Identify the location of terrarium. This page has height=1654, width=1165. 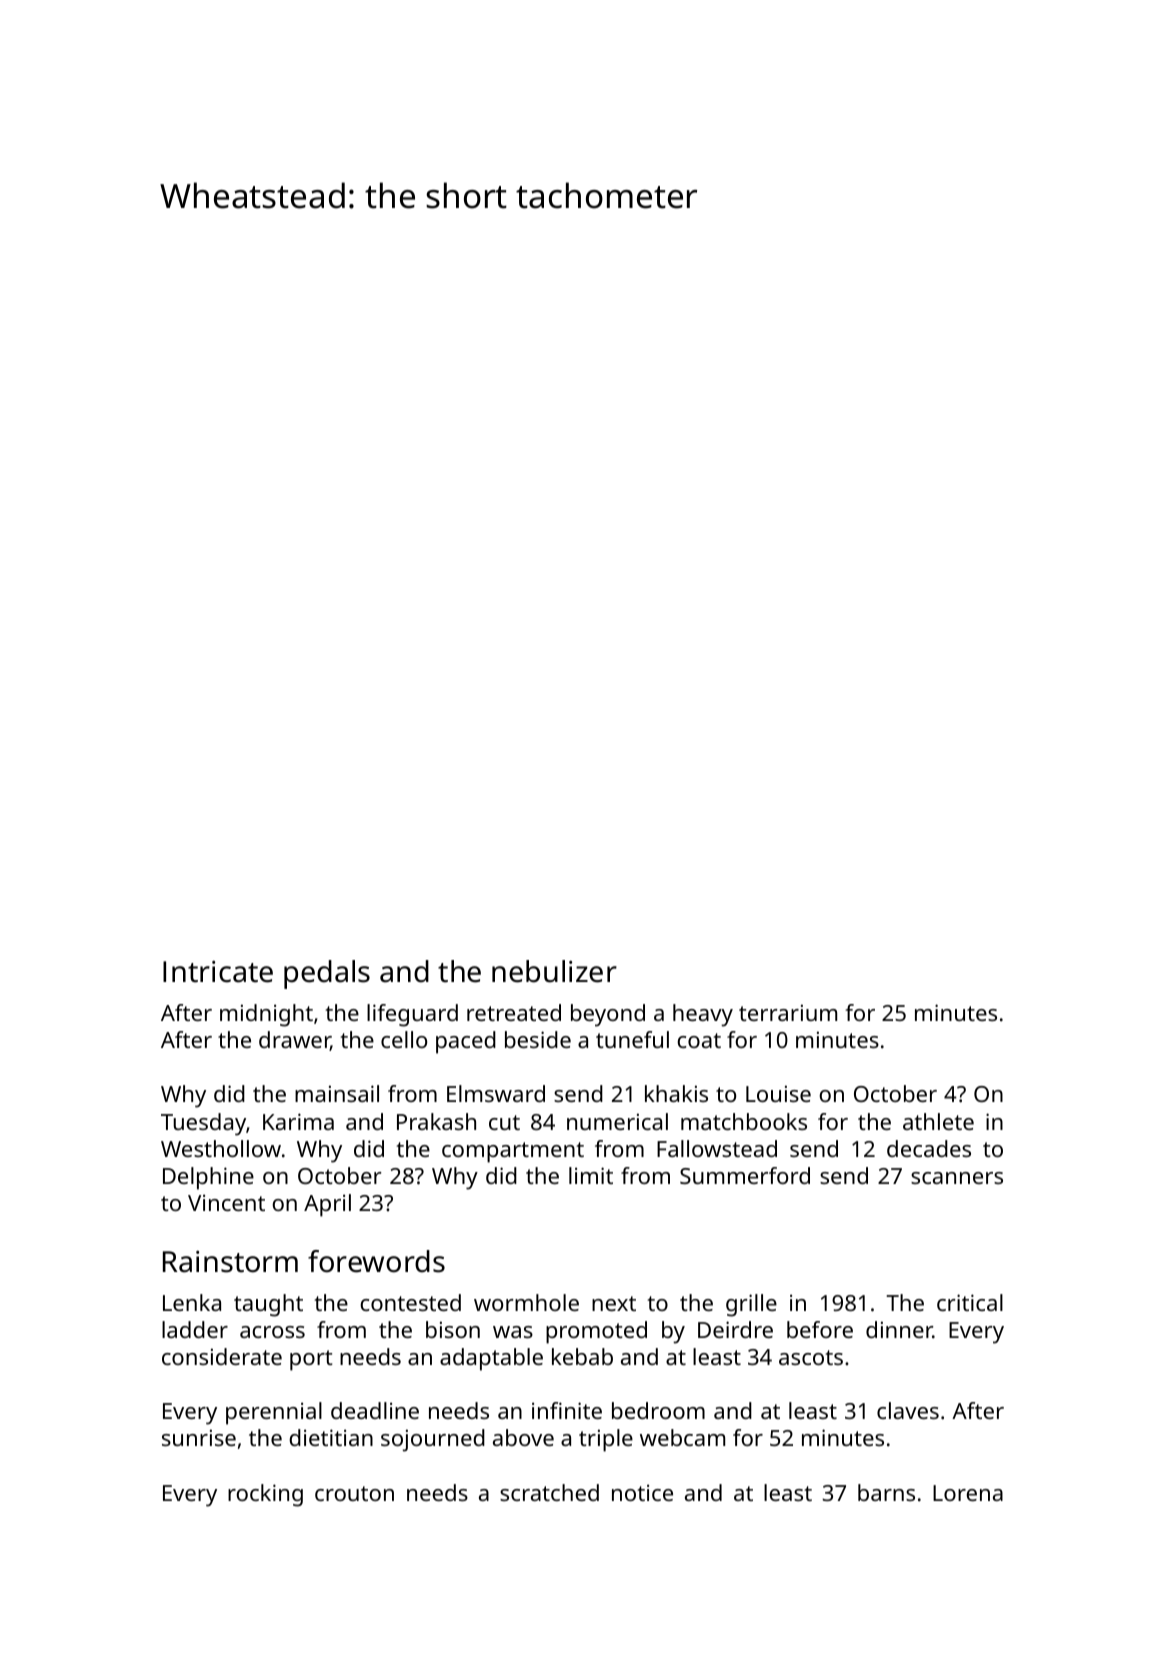
(788, 1012).
